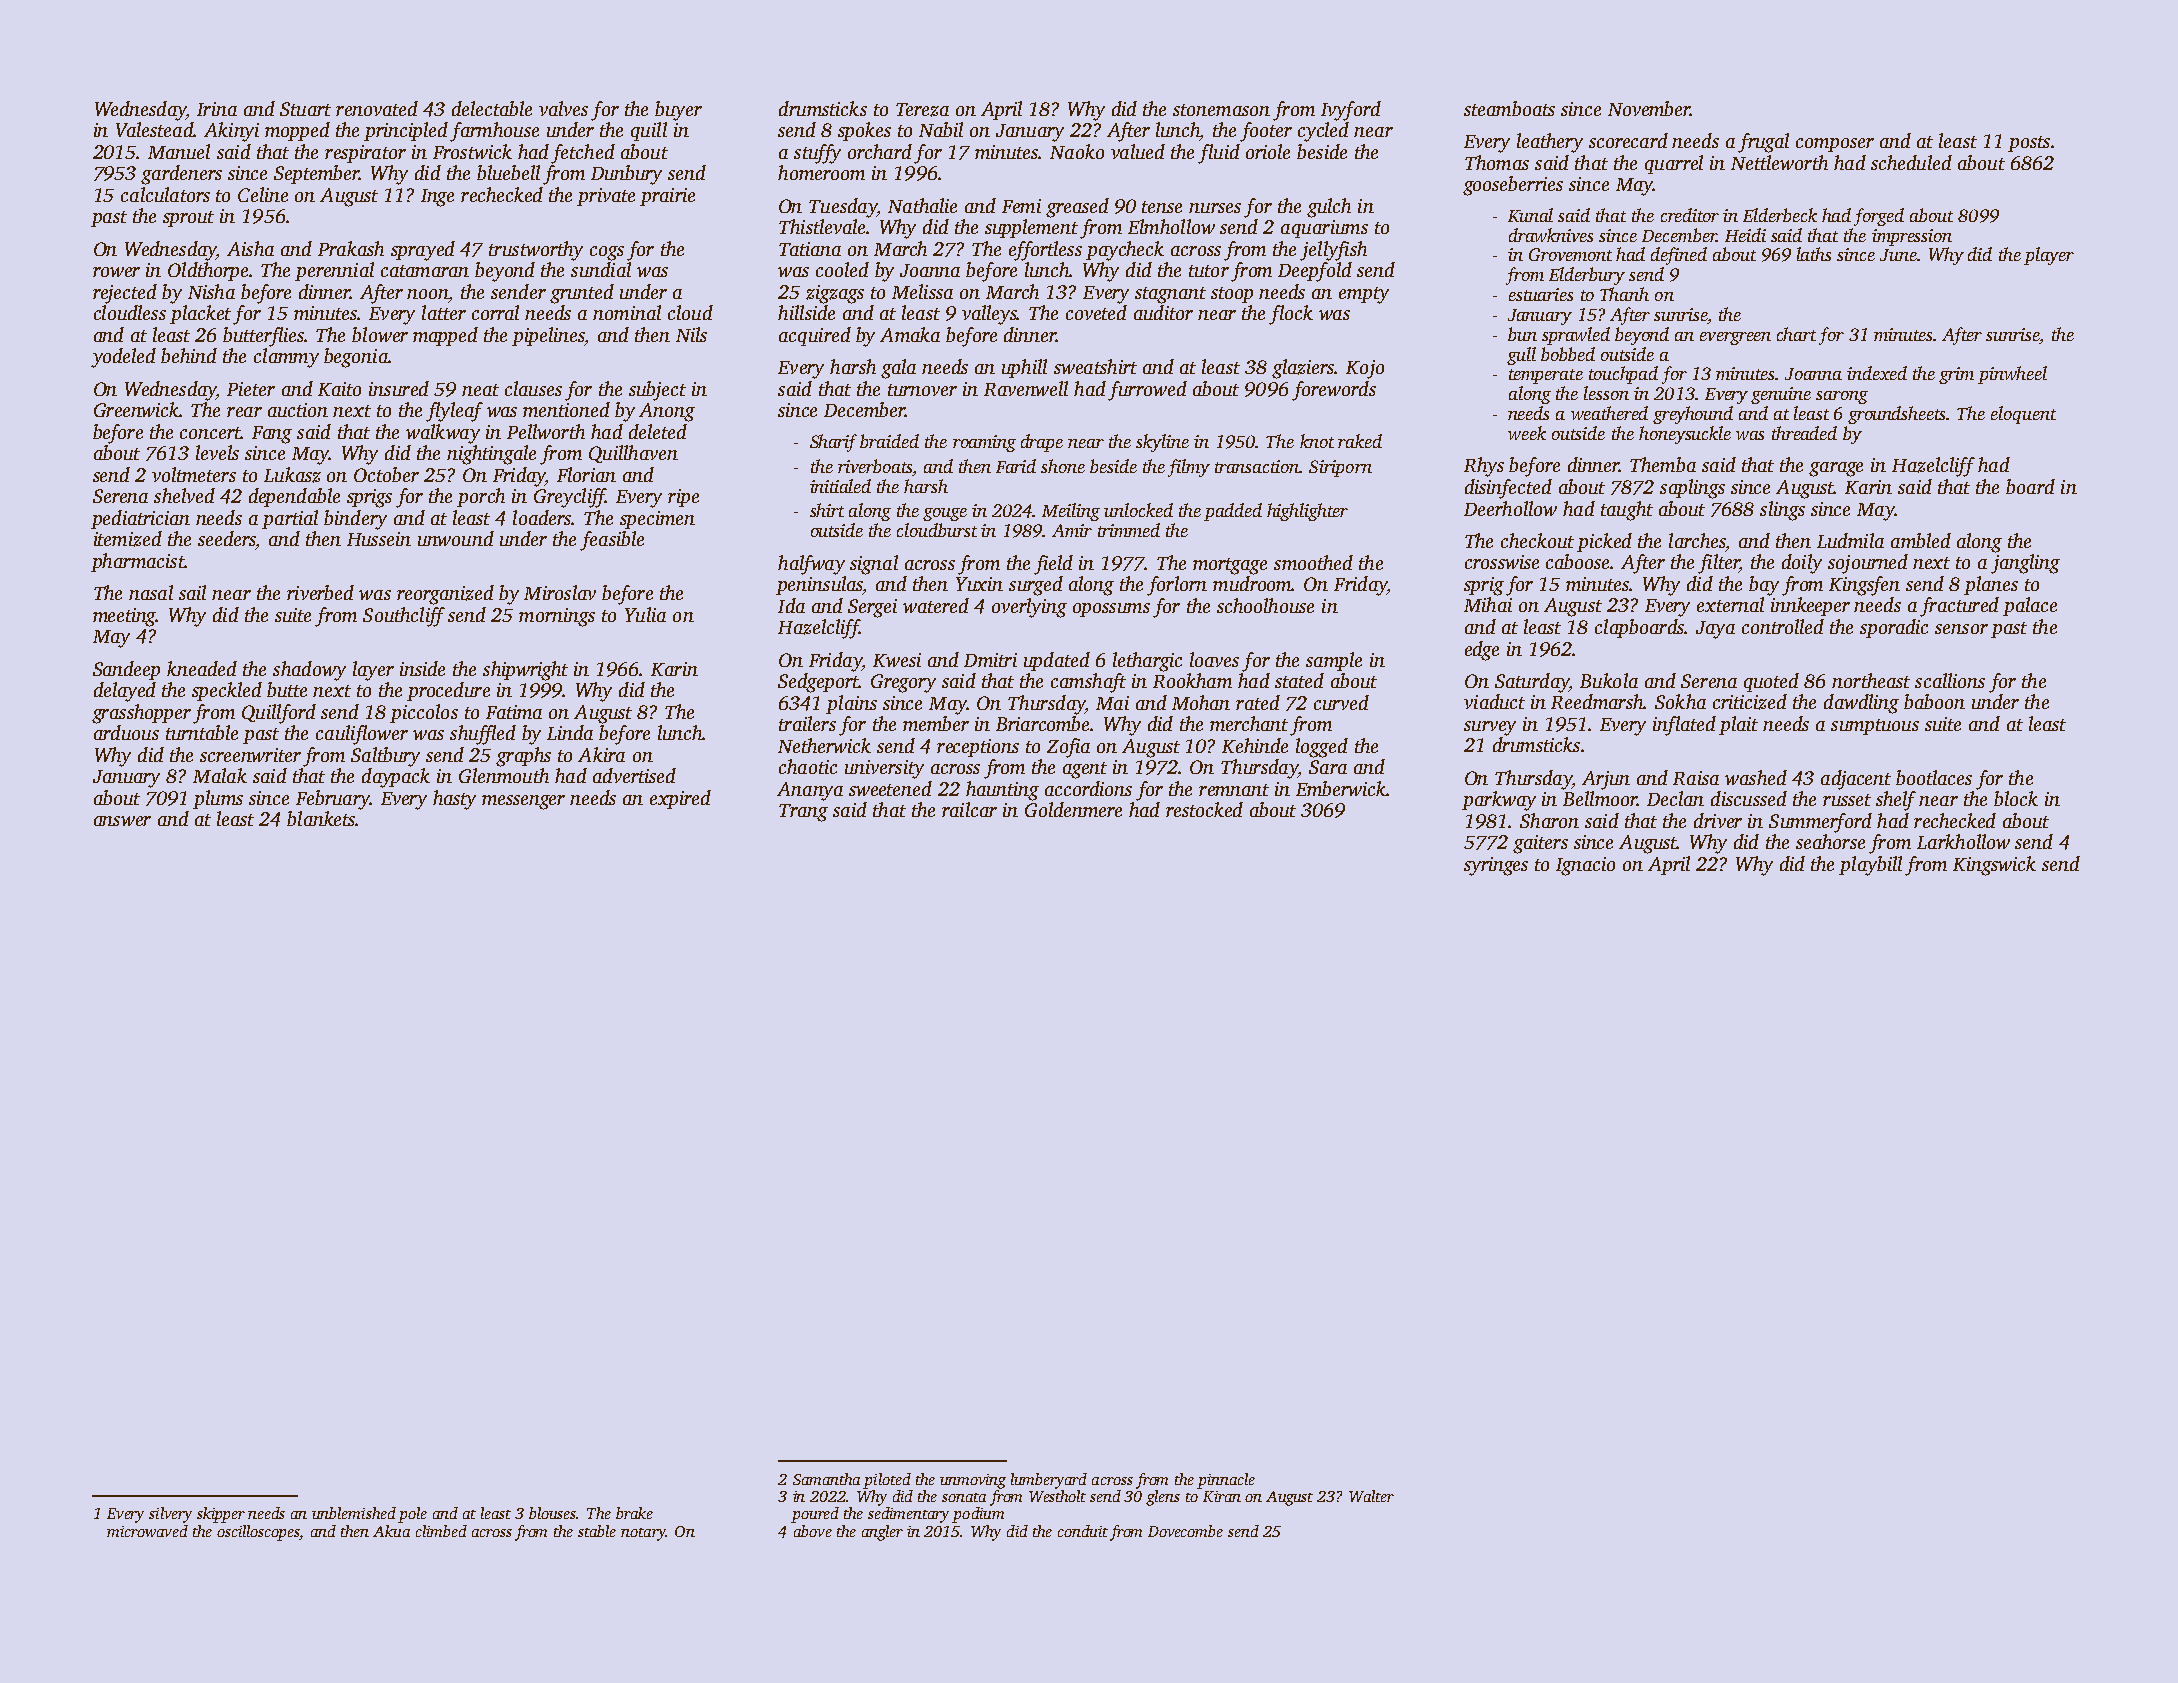 This page has width=2178, height=1683. I want to click on drape, so click(1042, 443).
